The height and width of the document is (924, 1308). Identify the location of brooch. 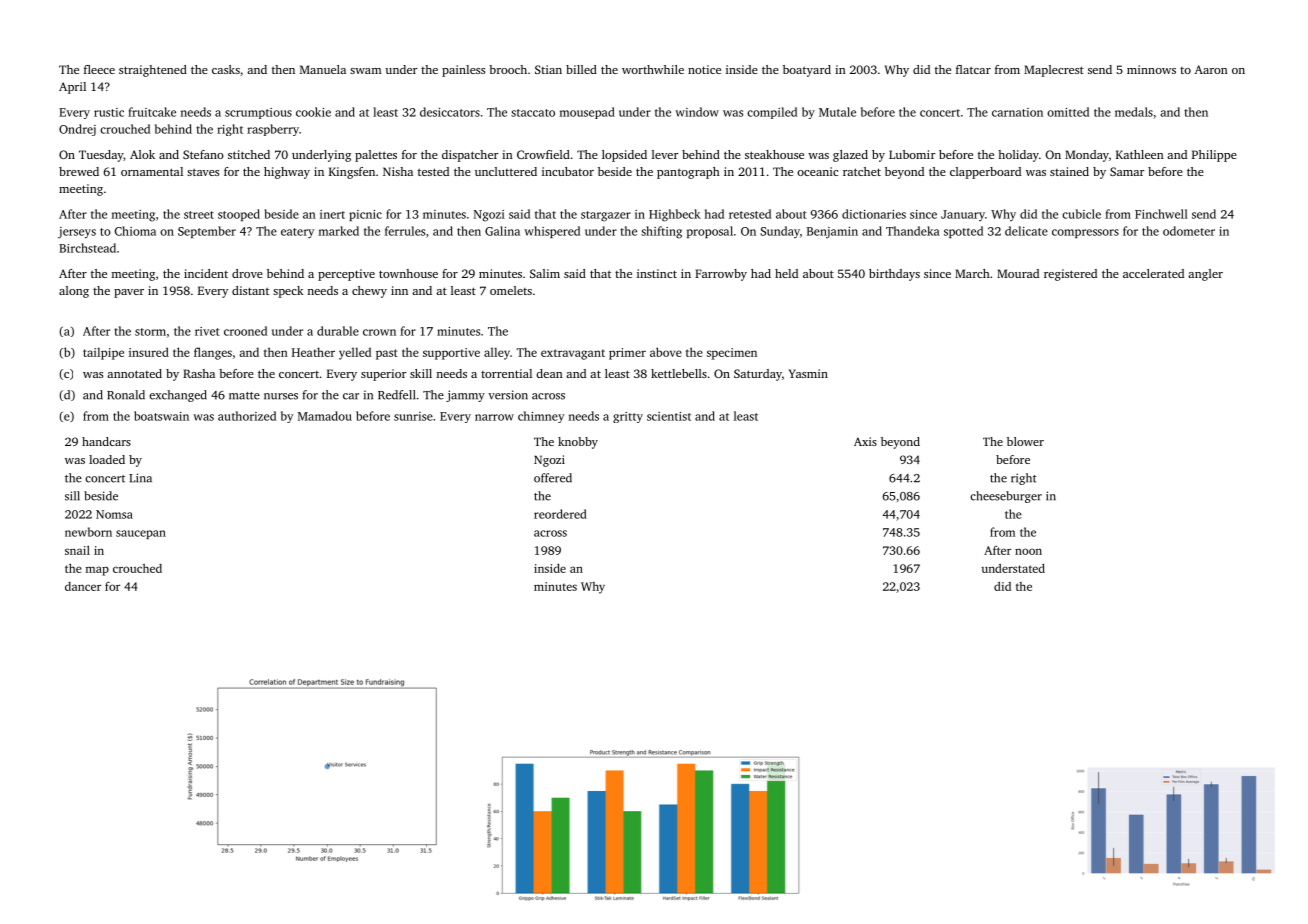
(508, 69).
